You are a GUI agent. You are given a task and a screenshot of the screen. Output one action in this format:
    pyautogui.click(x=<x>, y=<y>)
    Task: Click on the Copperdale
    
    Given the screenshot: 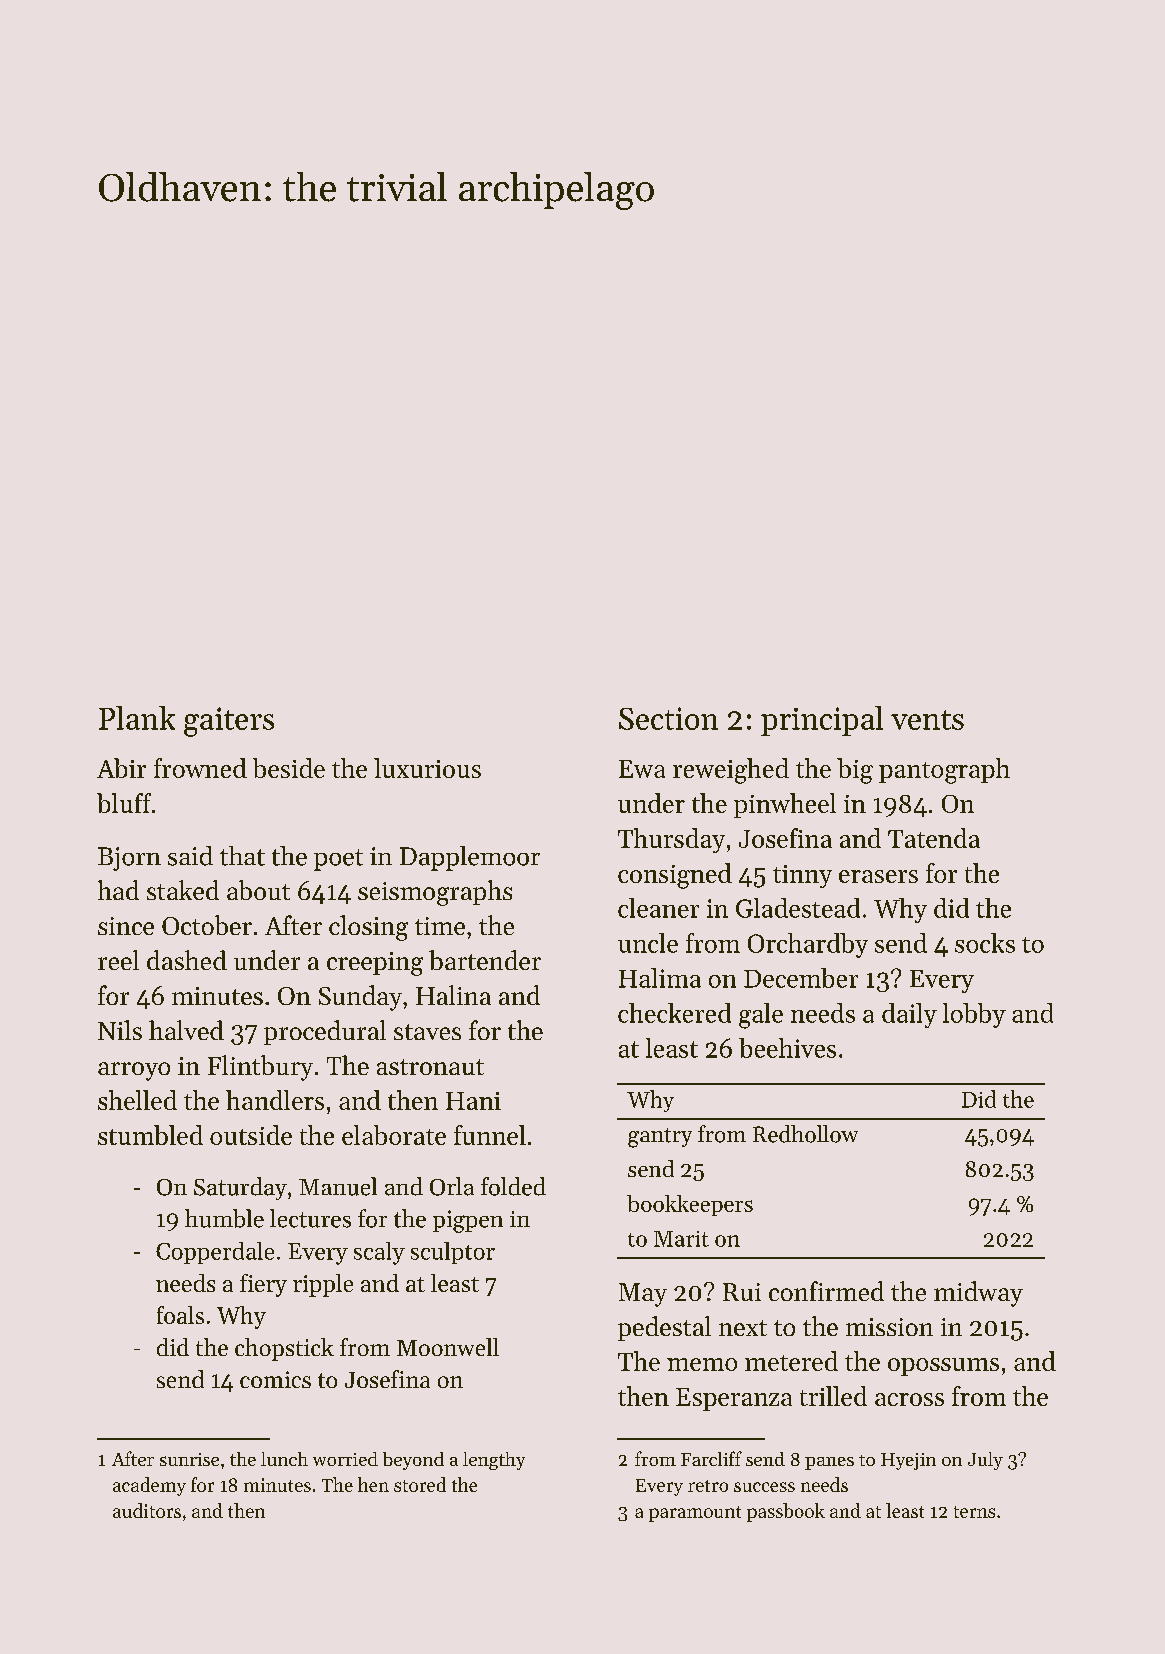 What is the action you would take?
    pyautogui.click(x=215, y=1253)
